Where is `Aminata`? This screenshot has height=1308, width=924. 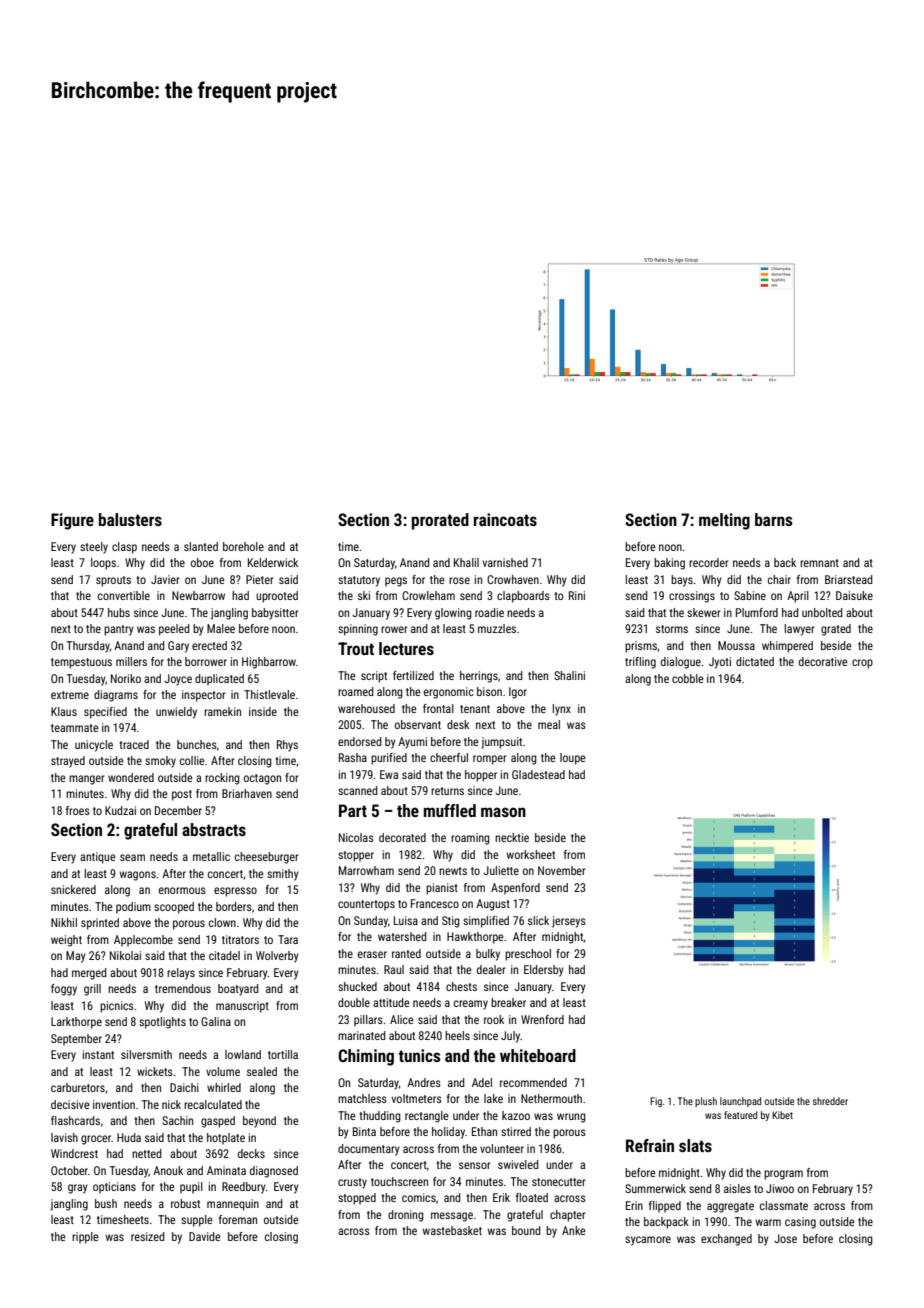
Aminata is located at coordinates (226, 1170).
